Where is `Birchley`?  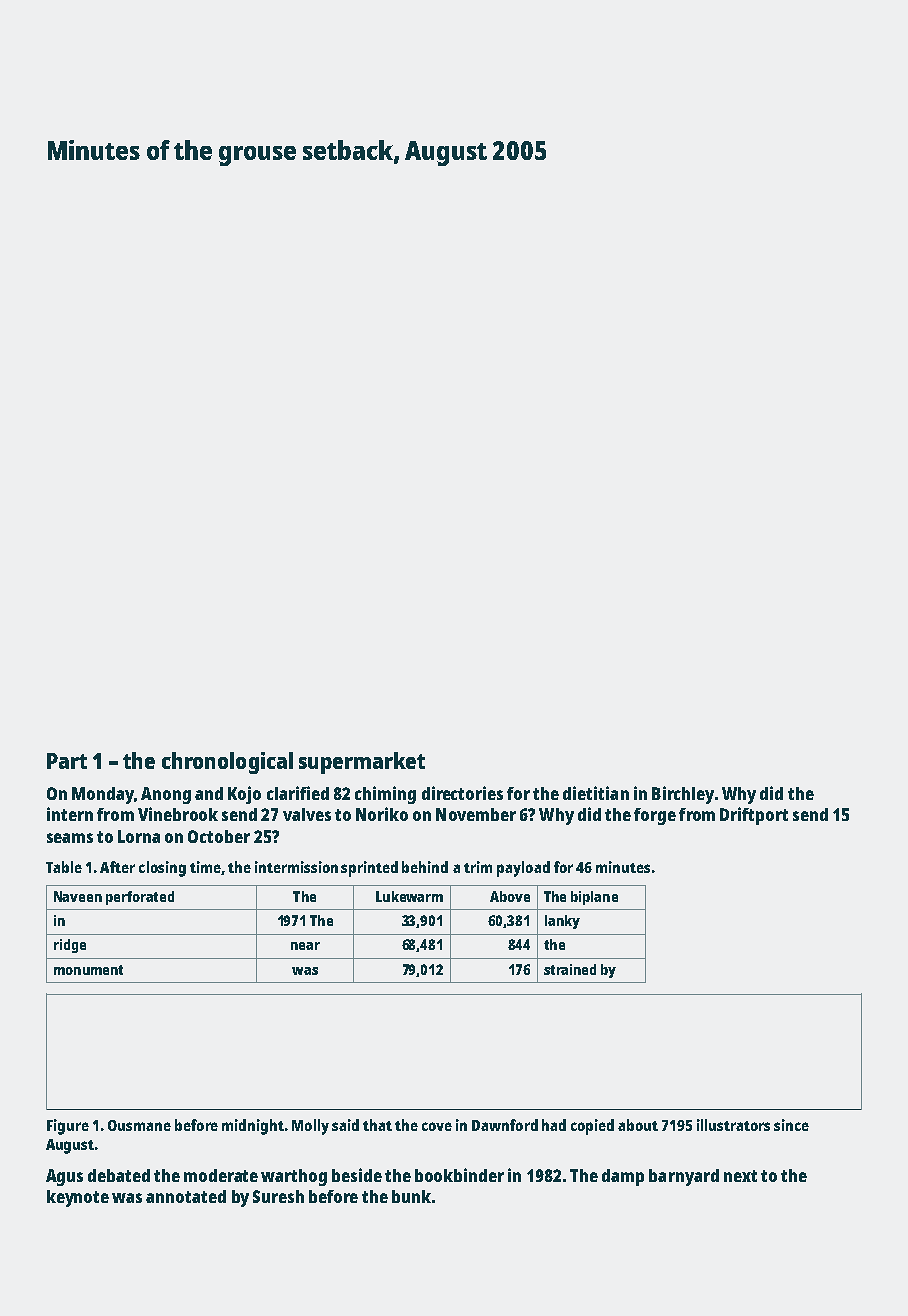
Birchley is located at coordinates (683, 795).
